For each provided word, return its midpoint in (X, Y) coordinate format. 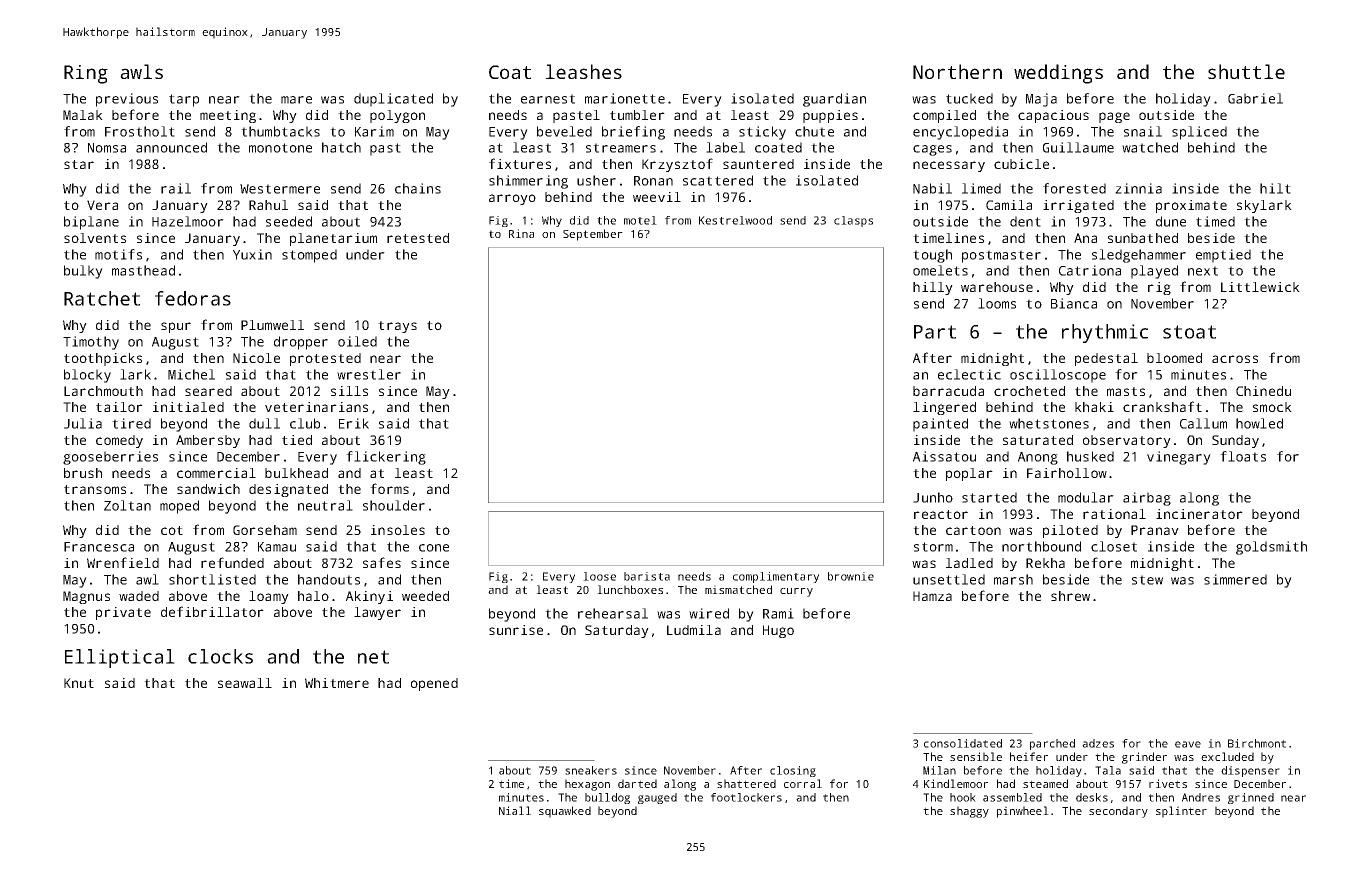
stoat (1189, 332)
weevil (657, 197)
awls (141, 71)
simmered (1235, 579)
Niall (515, 810)
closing (793, 771)
